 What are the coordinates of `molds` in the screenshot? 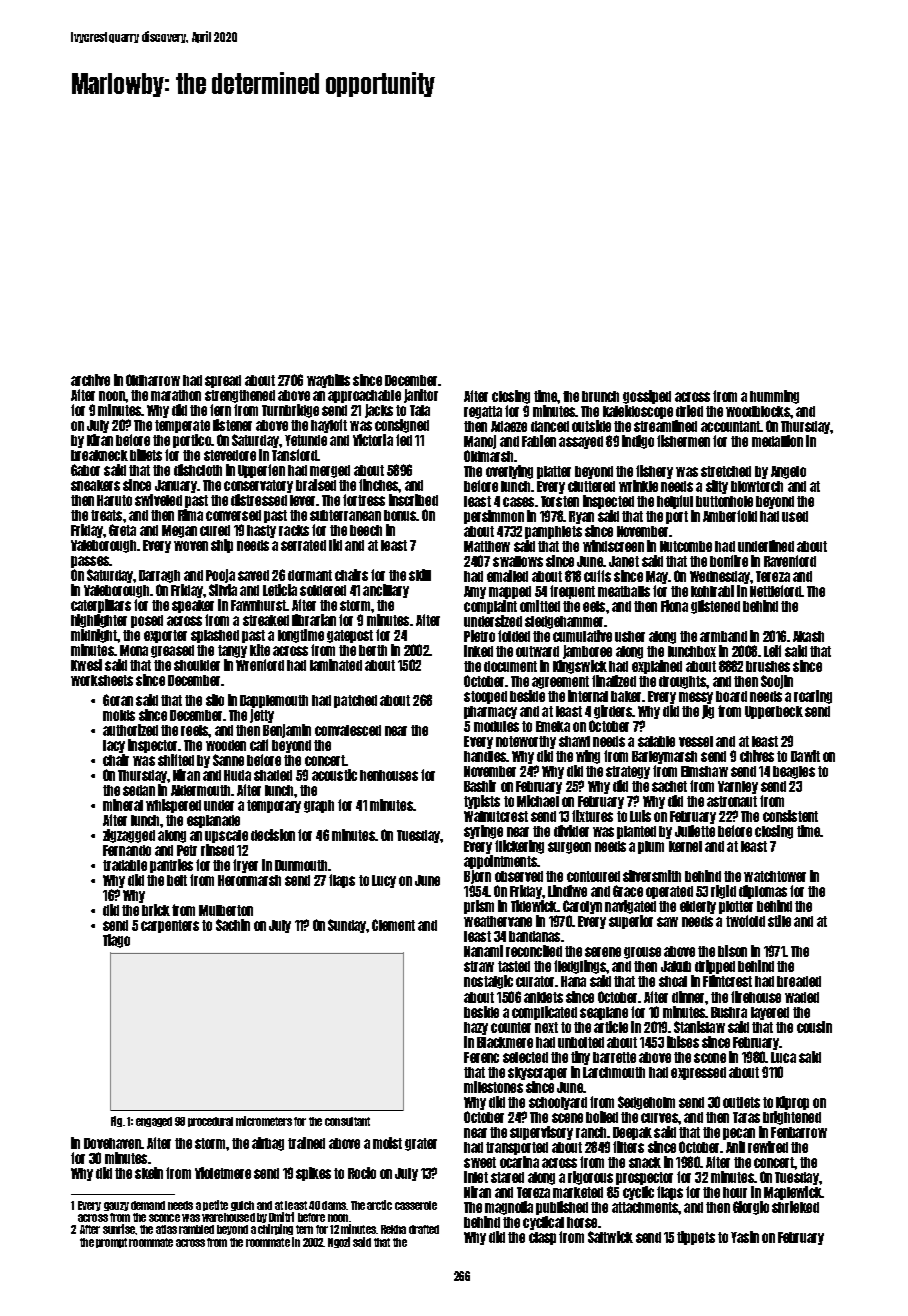 It's located at (119, 715).
